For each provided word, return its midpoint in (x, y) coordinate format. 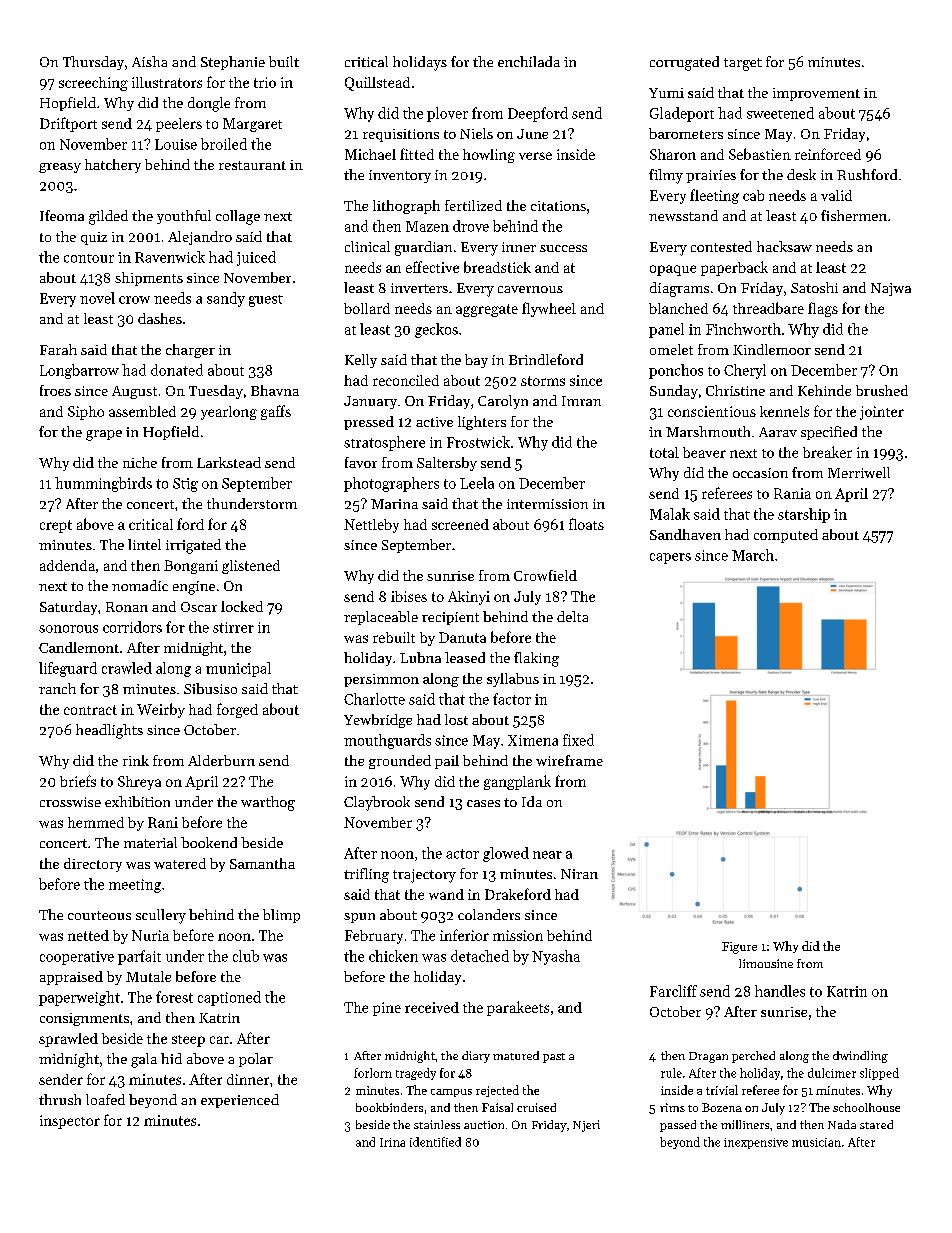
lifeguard (68, 669)
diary (476, 1057)
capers (670, 558)
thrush (60, 1099)
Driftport (68, 124)
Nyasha (556, 957)
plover (447, 114)
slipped (879, 1074)
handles (780, 991)
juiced (256, 258)
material (150, 842)
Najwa (891, 289)
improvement (816, 94)
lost (456, 719)
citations (558, 206)
